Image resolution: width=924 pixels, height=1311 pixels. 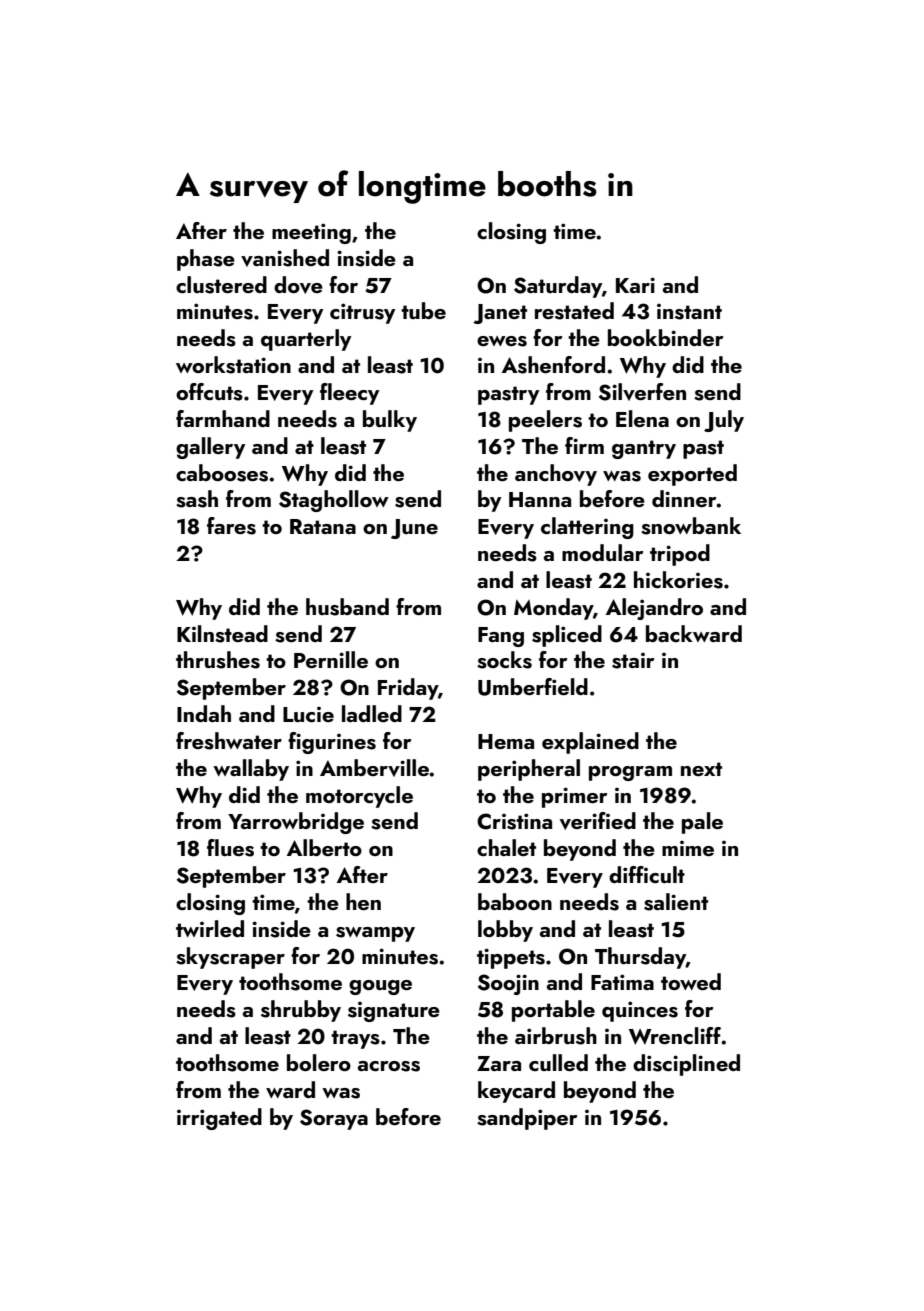 I want to click on towed, so click(x=691, y=981).
